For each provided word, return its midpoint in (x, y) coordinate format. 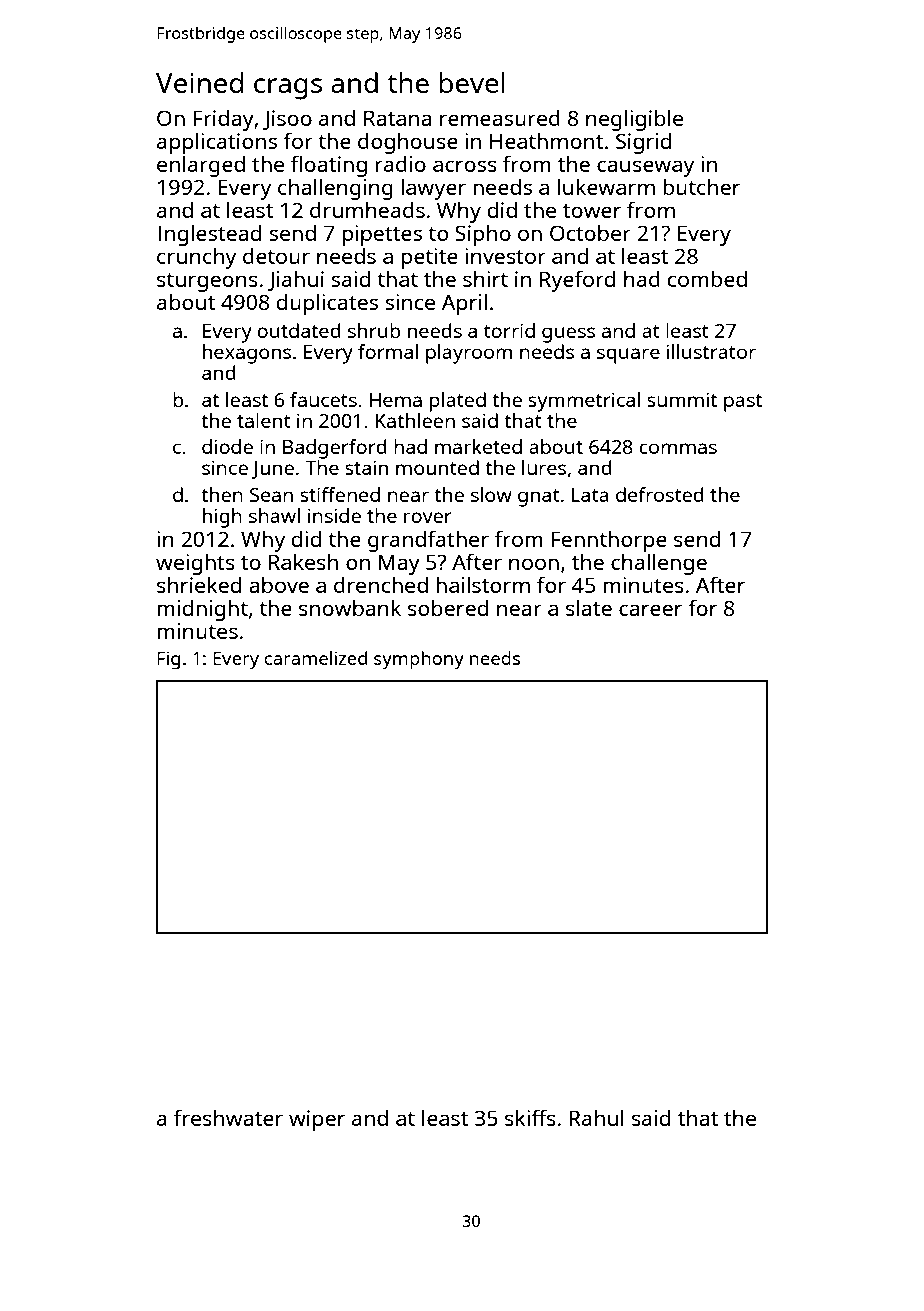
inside (334, 515)
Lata (590, 495)
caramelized (315, 658)
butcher (701, 187)
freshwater (228, 1117)
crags (288, 89)
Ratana (397, 118)
